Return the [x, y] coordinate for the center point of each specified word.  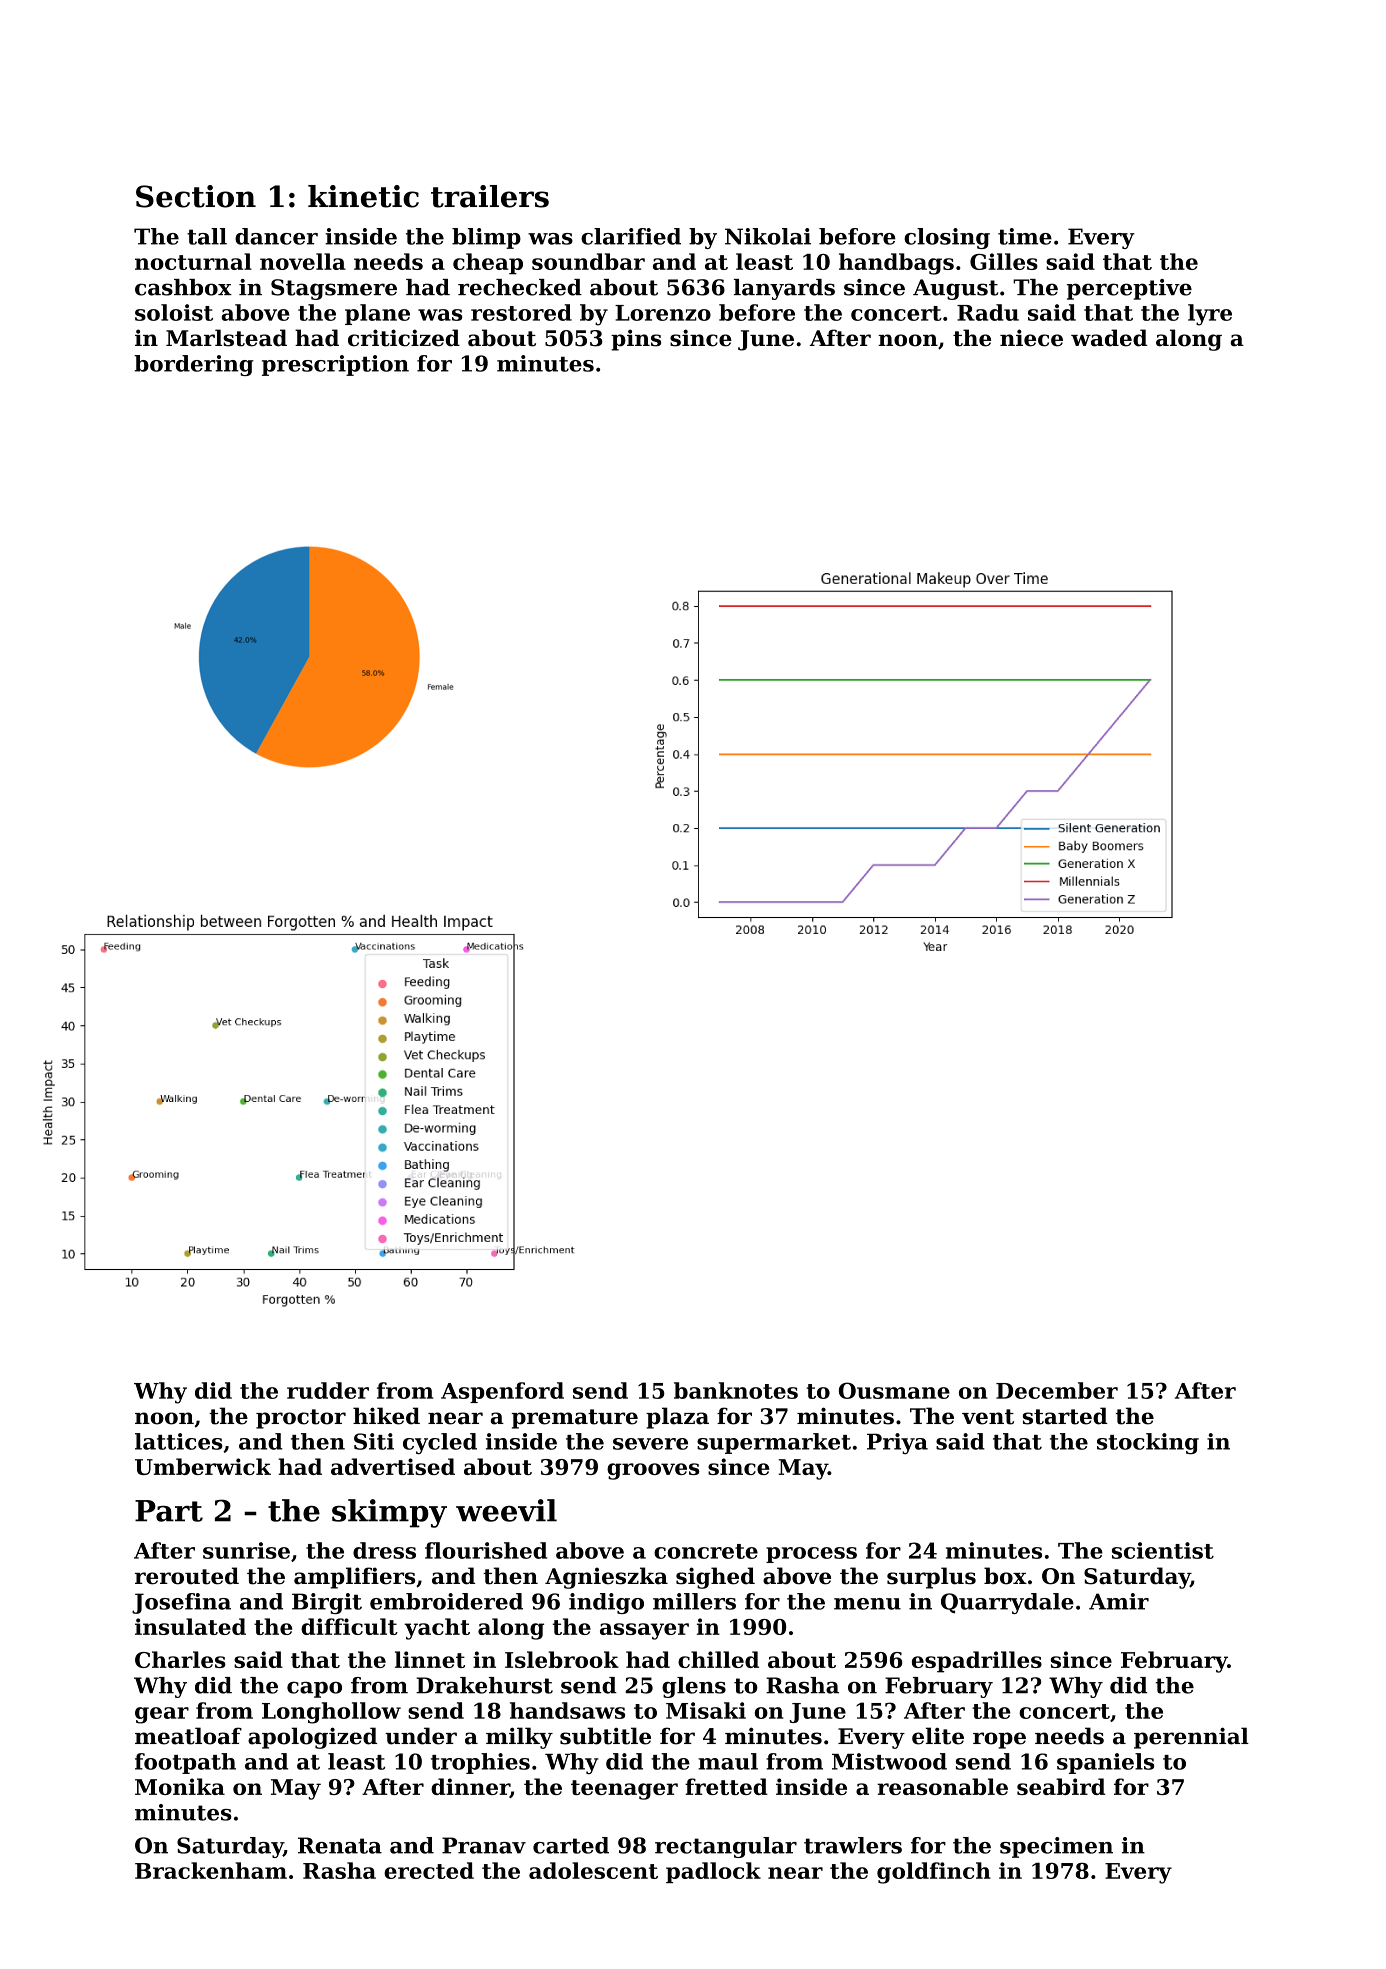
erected [429, 1870]
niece [1031, 338]
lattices [179, 1441]
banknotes [736, 1390]
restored [521, 312]
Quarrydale [1007, 1603]
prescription [335, 365]
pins [636, 340]
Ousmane [894, 1390]
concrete [706, 1551]
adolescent [593, 1870]
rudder [328, 1390]
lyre [1210, 315]
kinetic [363, 196]
